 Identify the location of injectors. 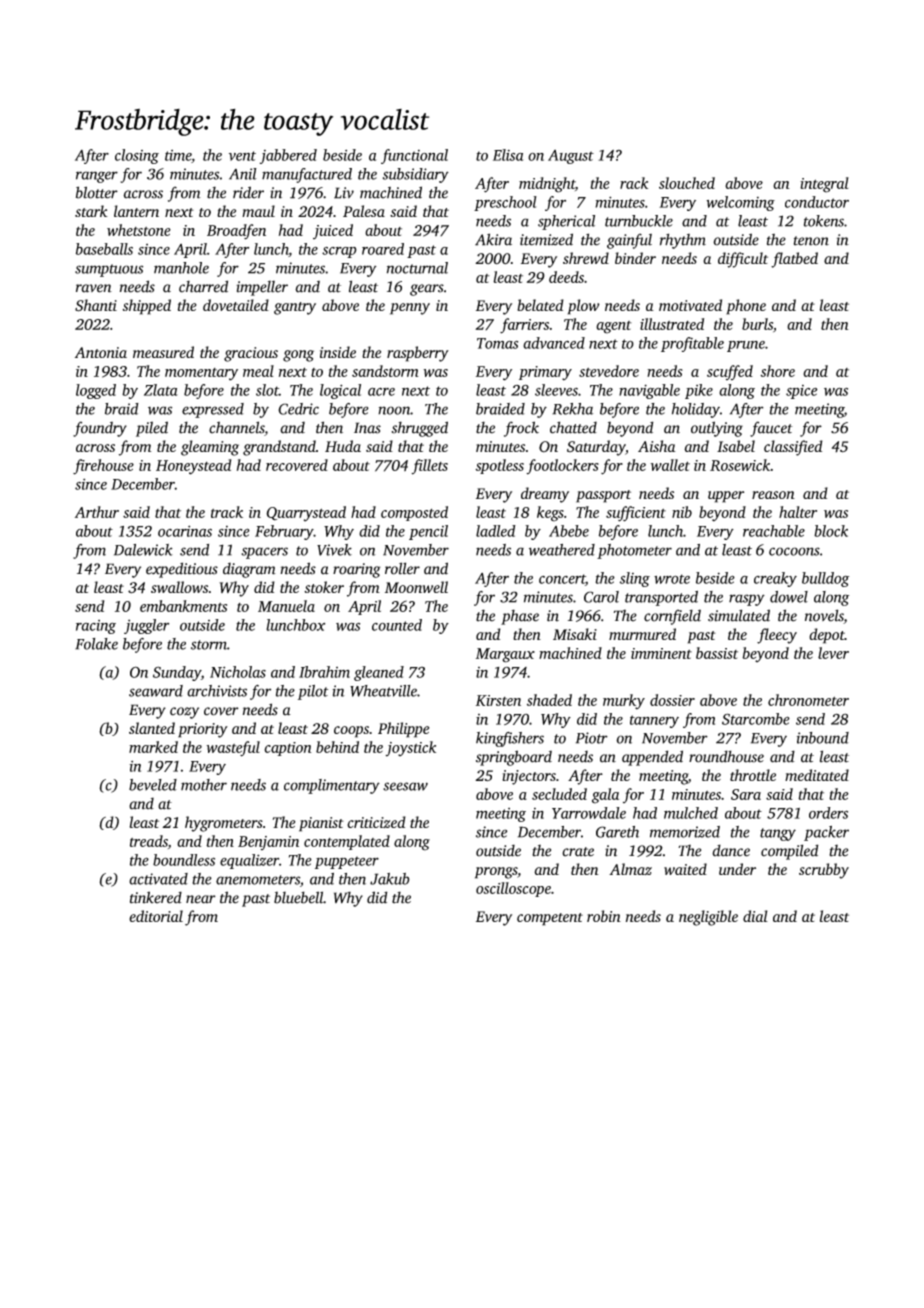
(529, 777).
